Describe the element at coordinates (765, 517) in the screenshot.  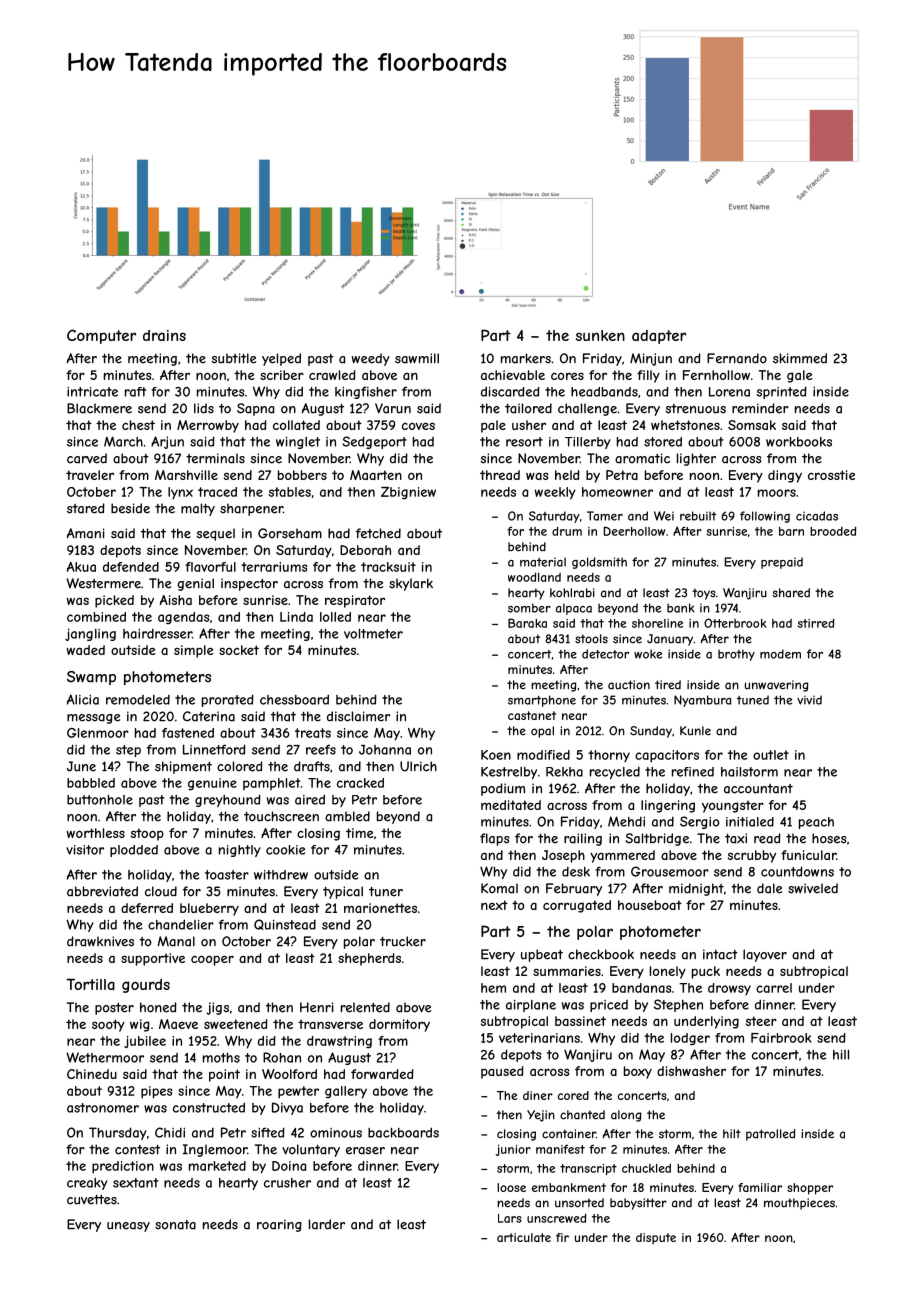
I see `following` at that location.
